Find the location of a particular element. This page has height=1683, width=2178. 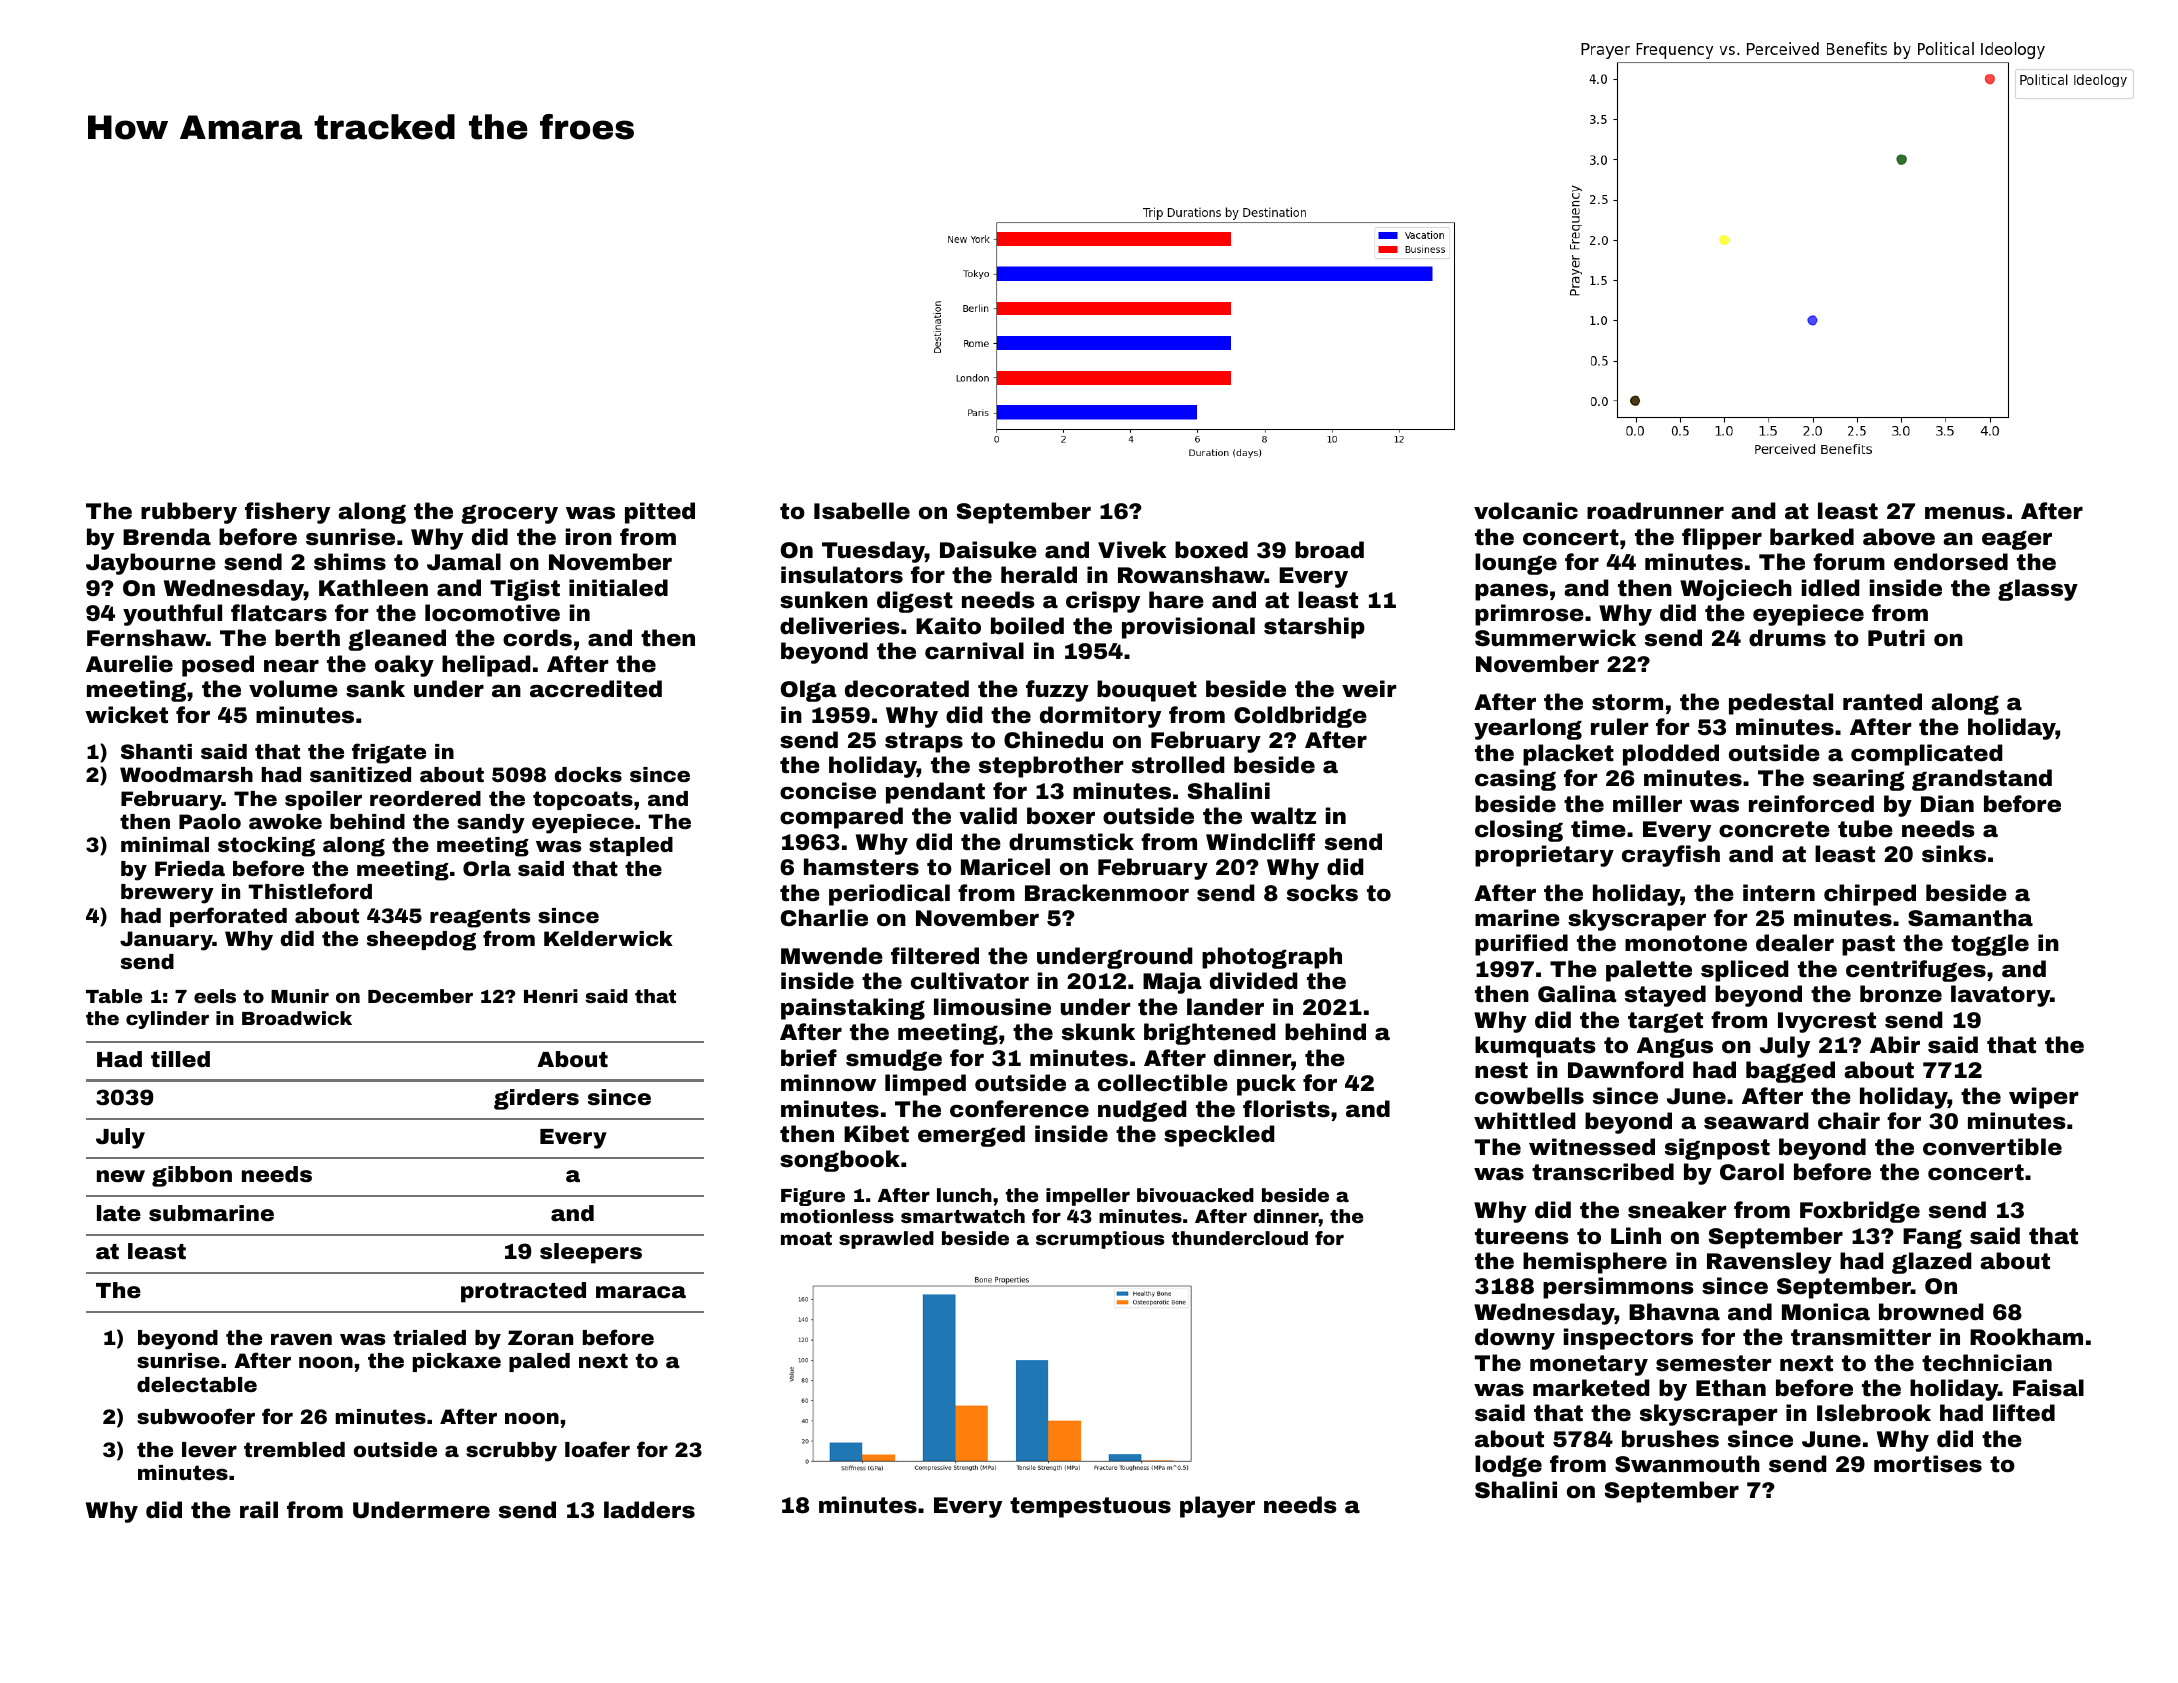

Isabelle is located at coordinates (862, 511).
